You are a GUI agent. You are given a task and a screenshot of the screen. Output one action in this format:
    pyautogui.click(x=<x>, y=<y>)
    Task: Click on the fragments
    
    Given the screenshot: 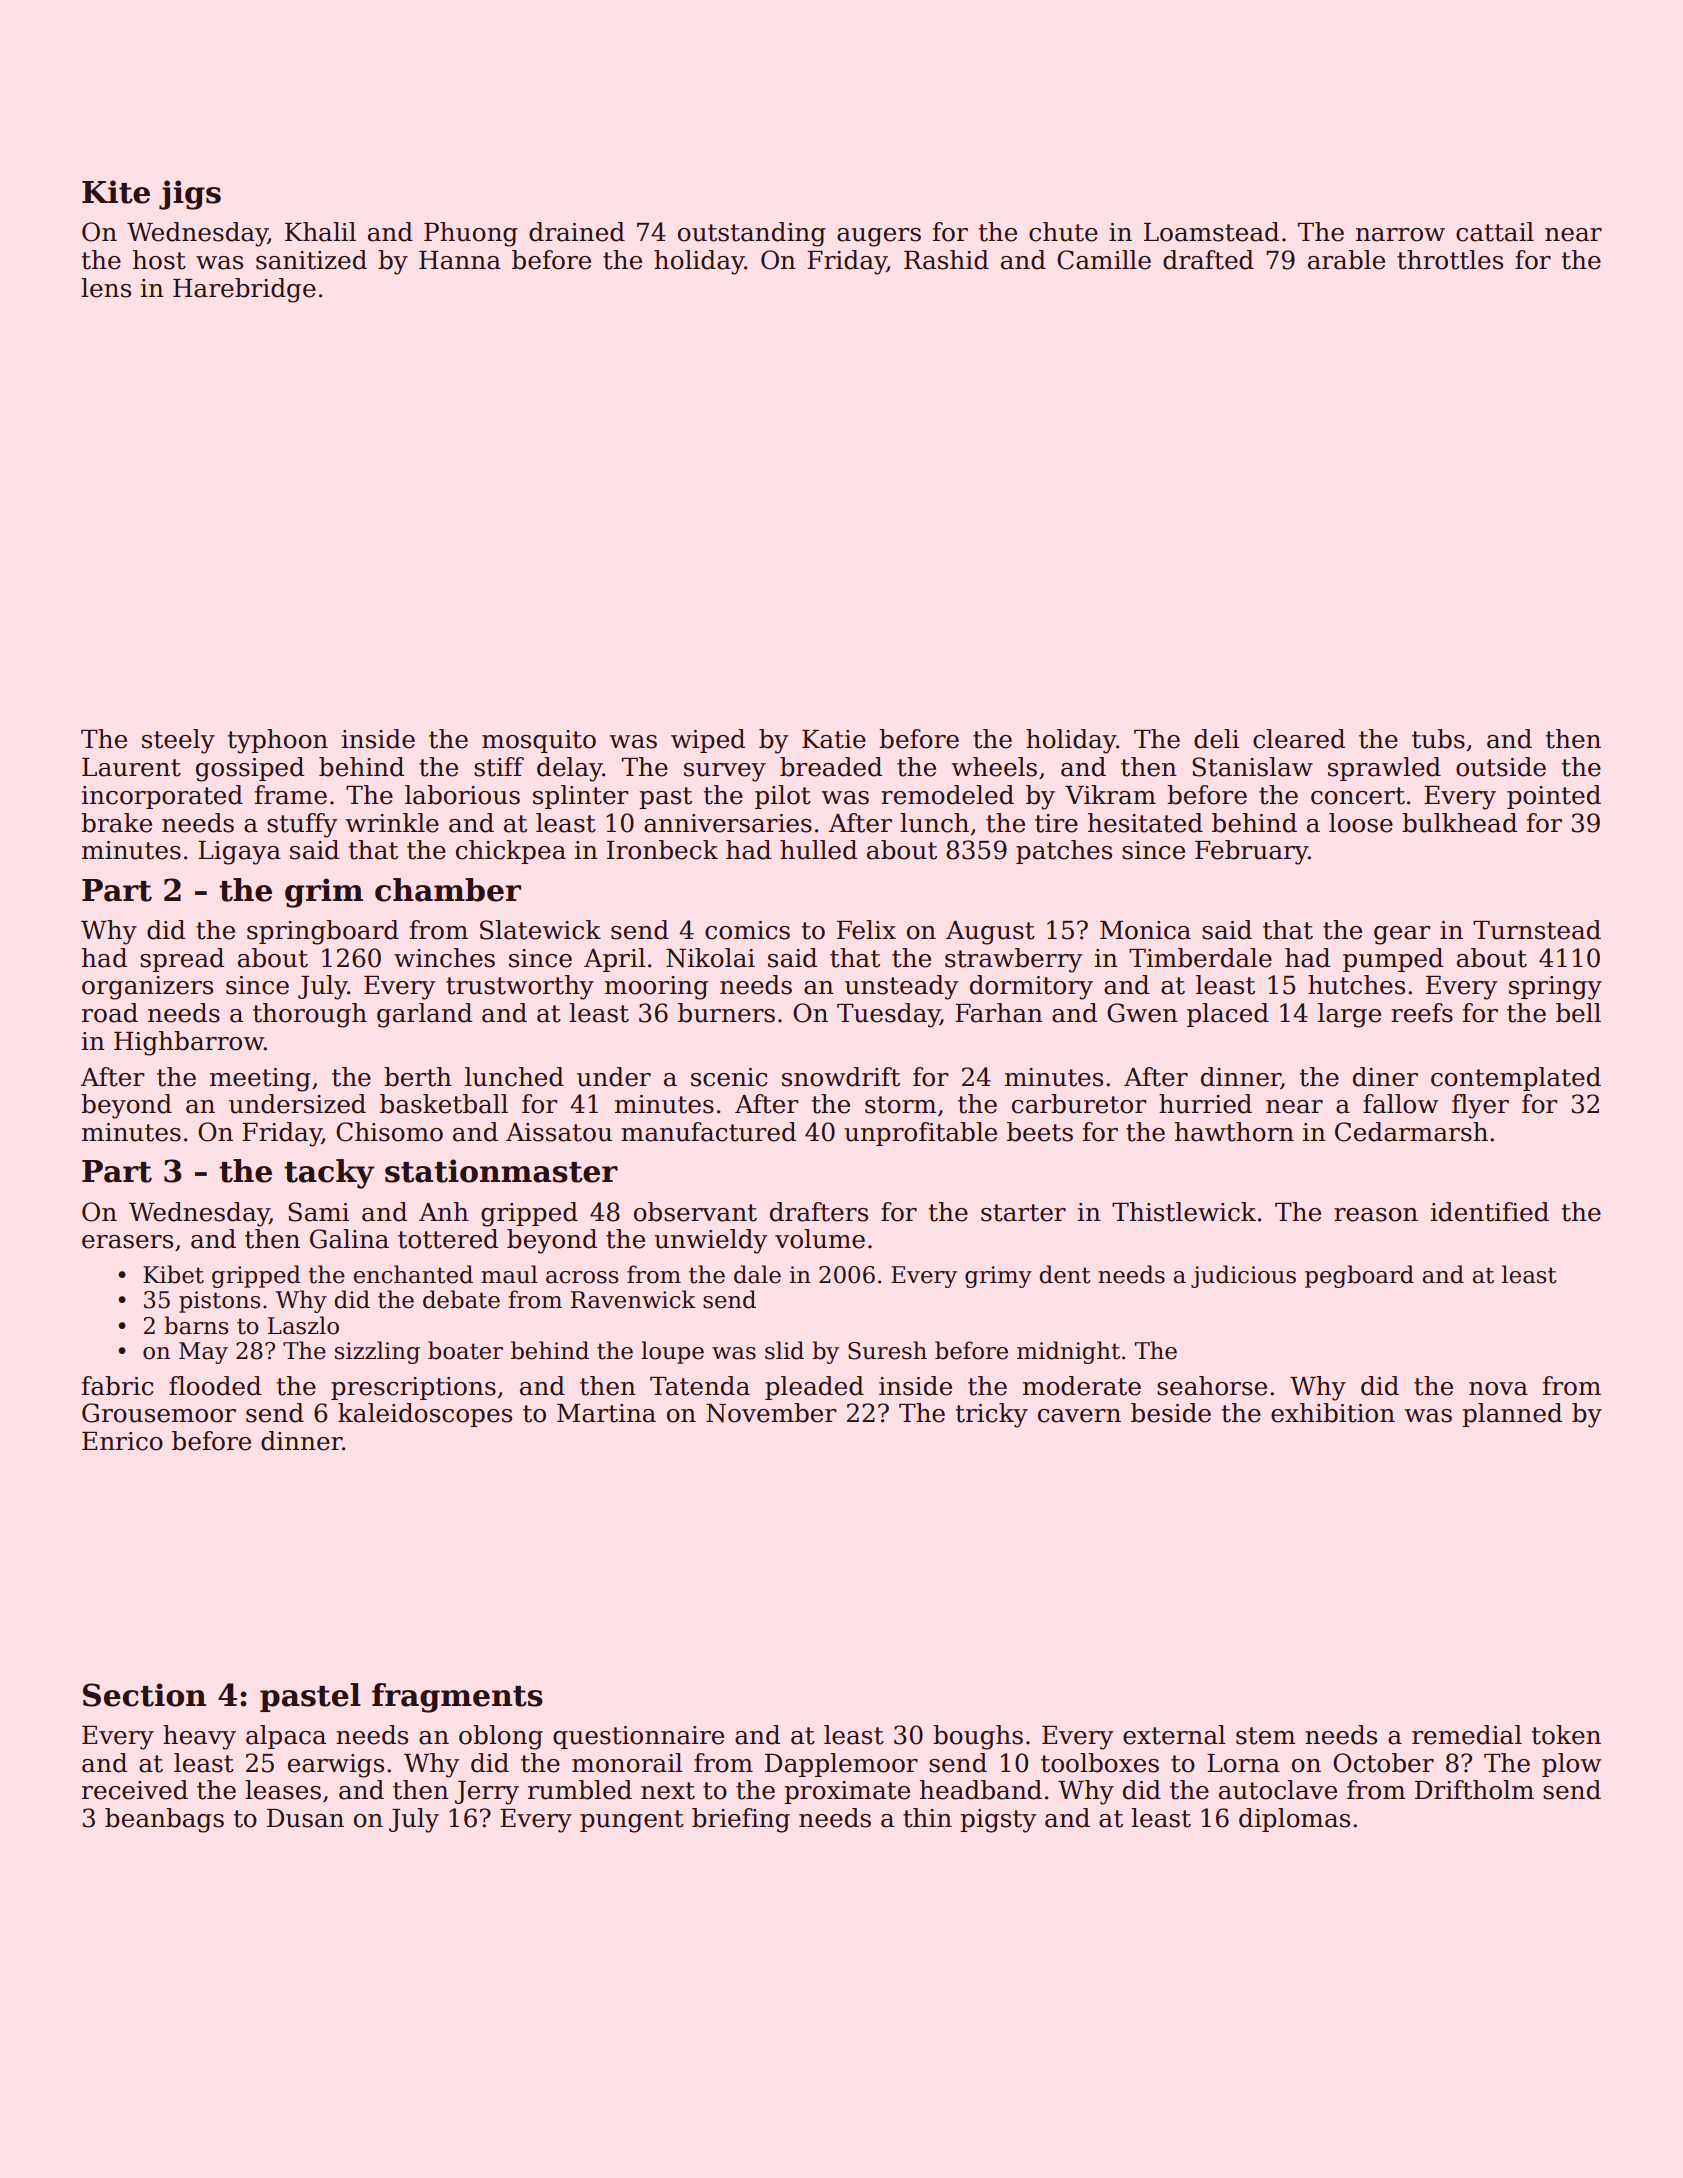 What is the action you would take?
    pyautogui.click(x=457, y=1698)
